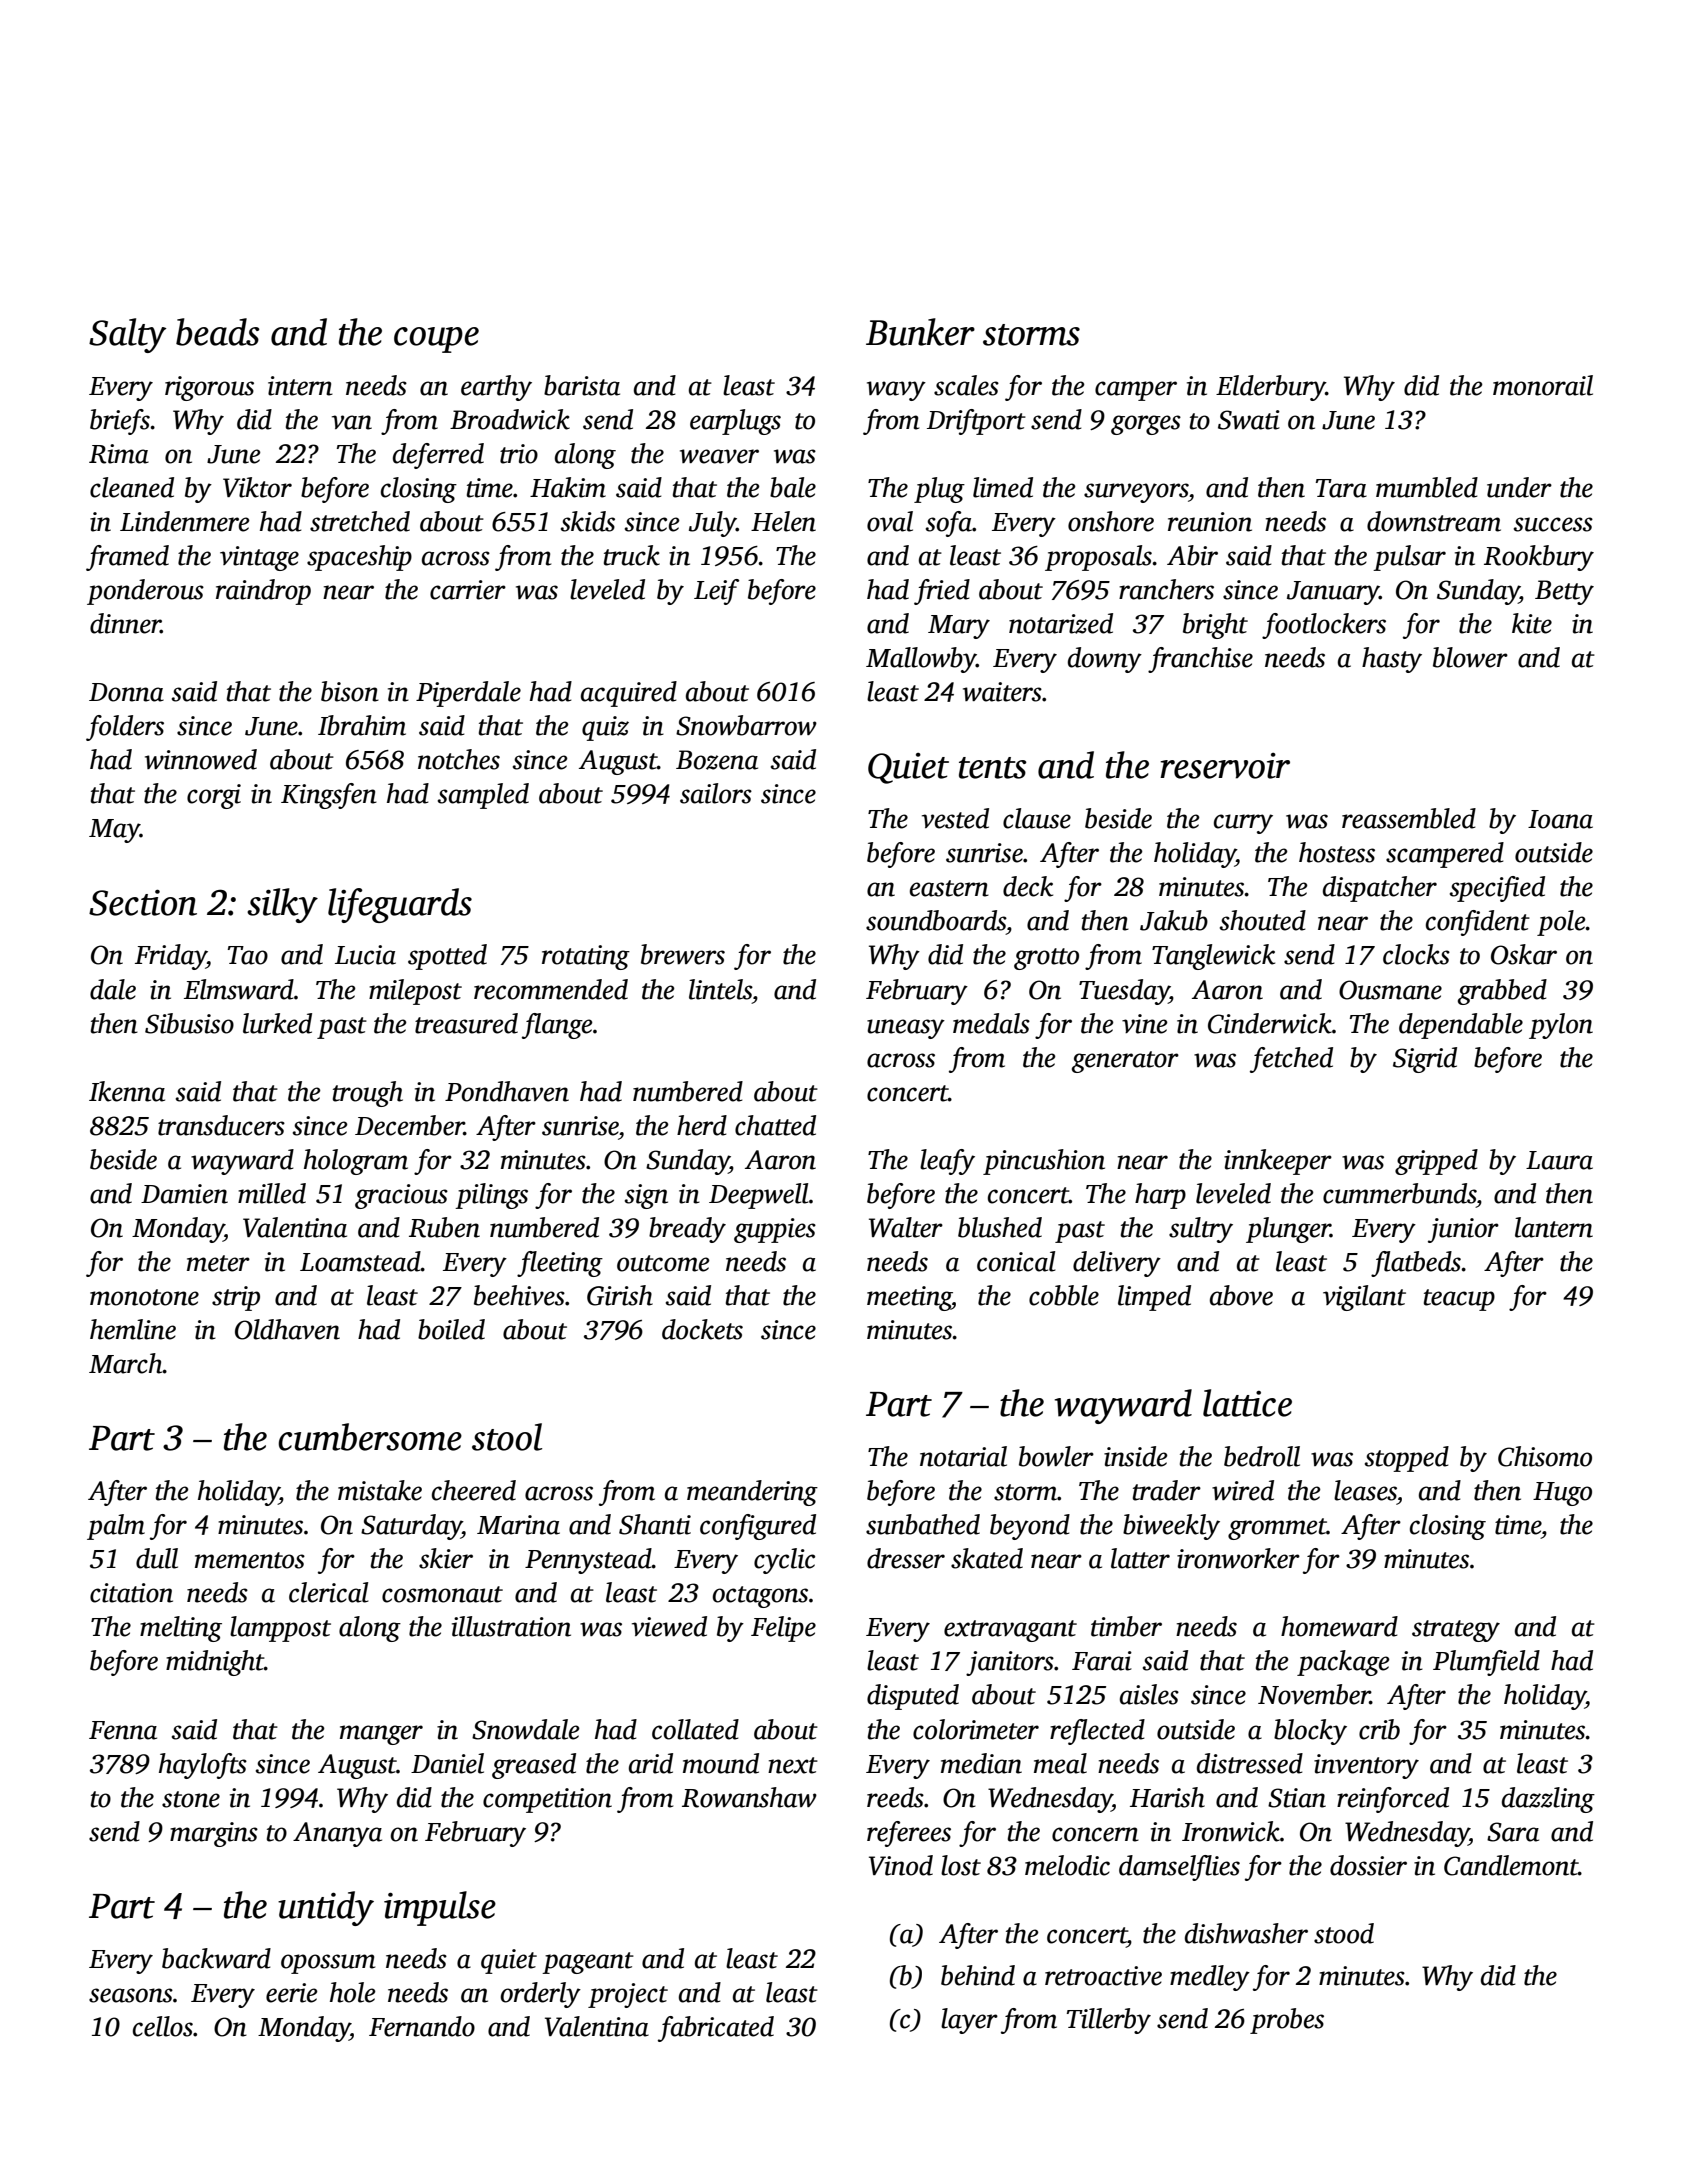 The height and width of the page is (2178, 1683). I want to click on fabricated, so click(716, 2029).
